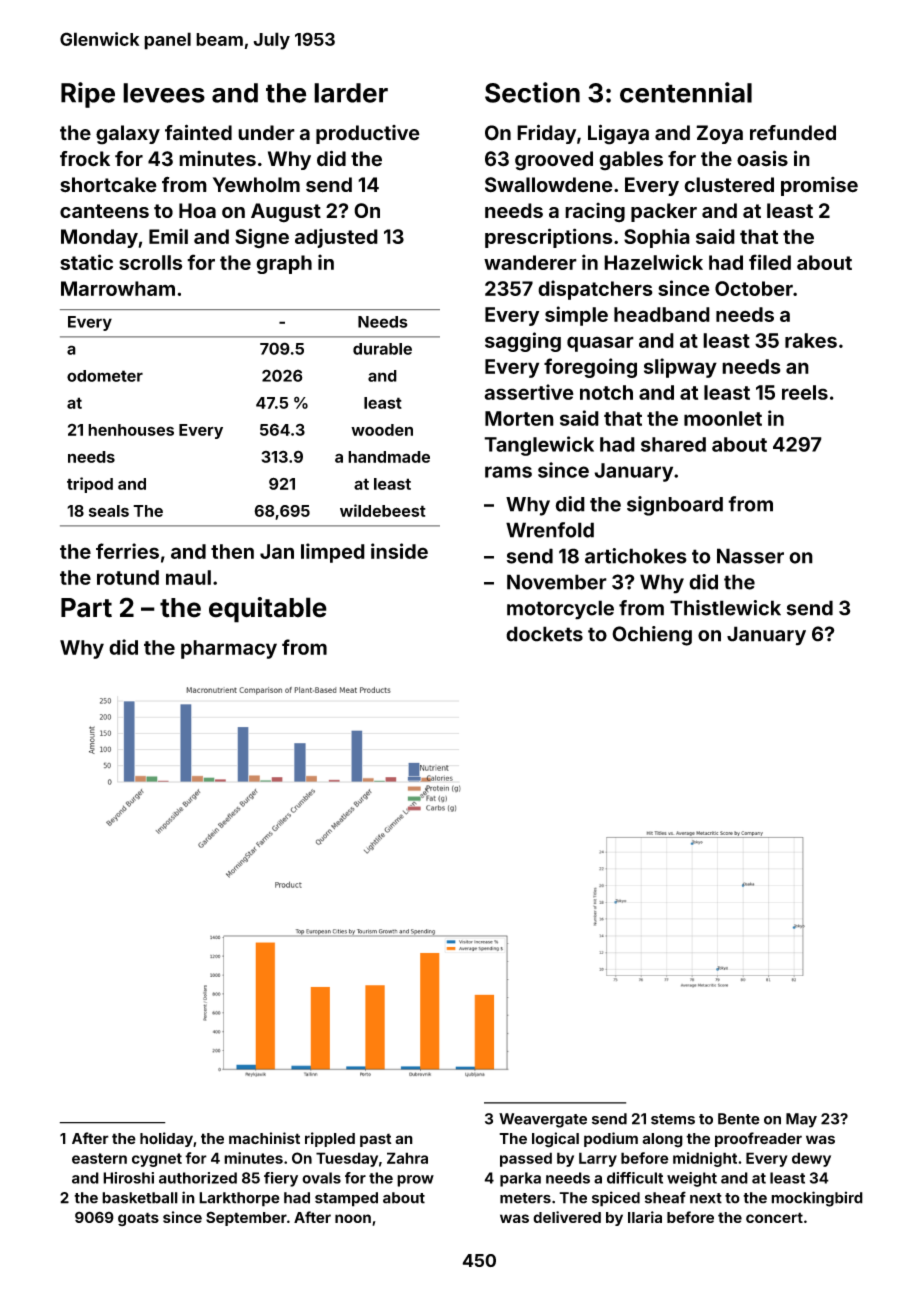  Describe the element at coordinates (351, 93) in the document. I see `larder` at that location.
